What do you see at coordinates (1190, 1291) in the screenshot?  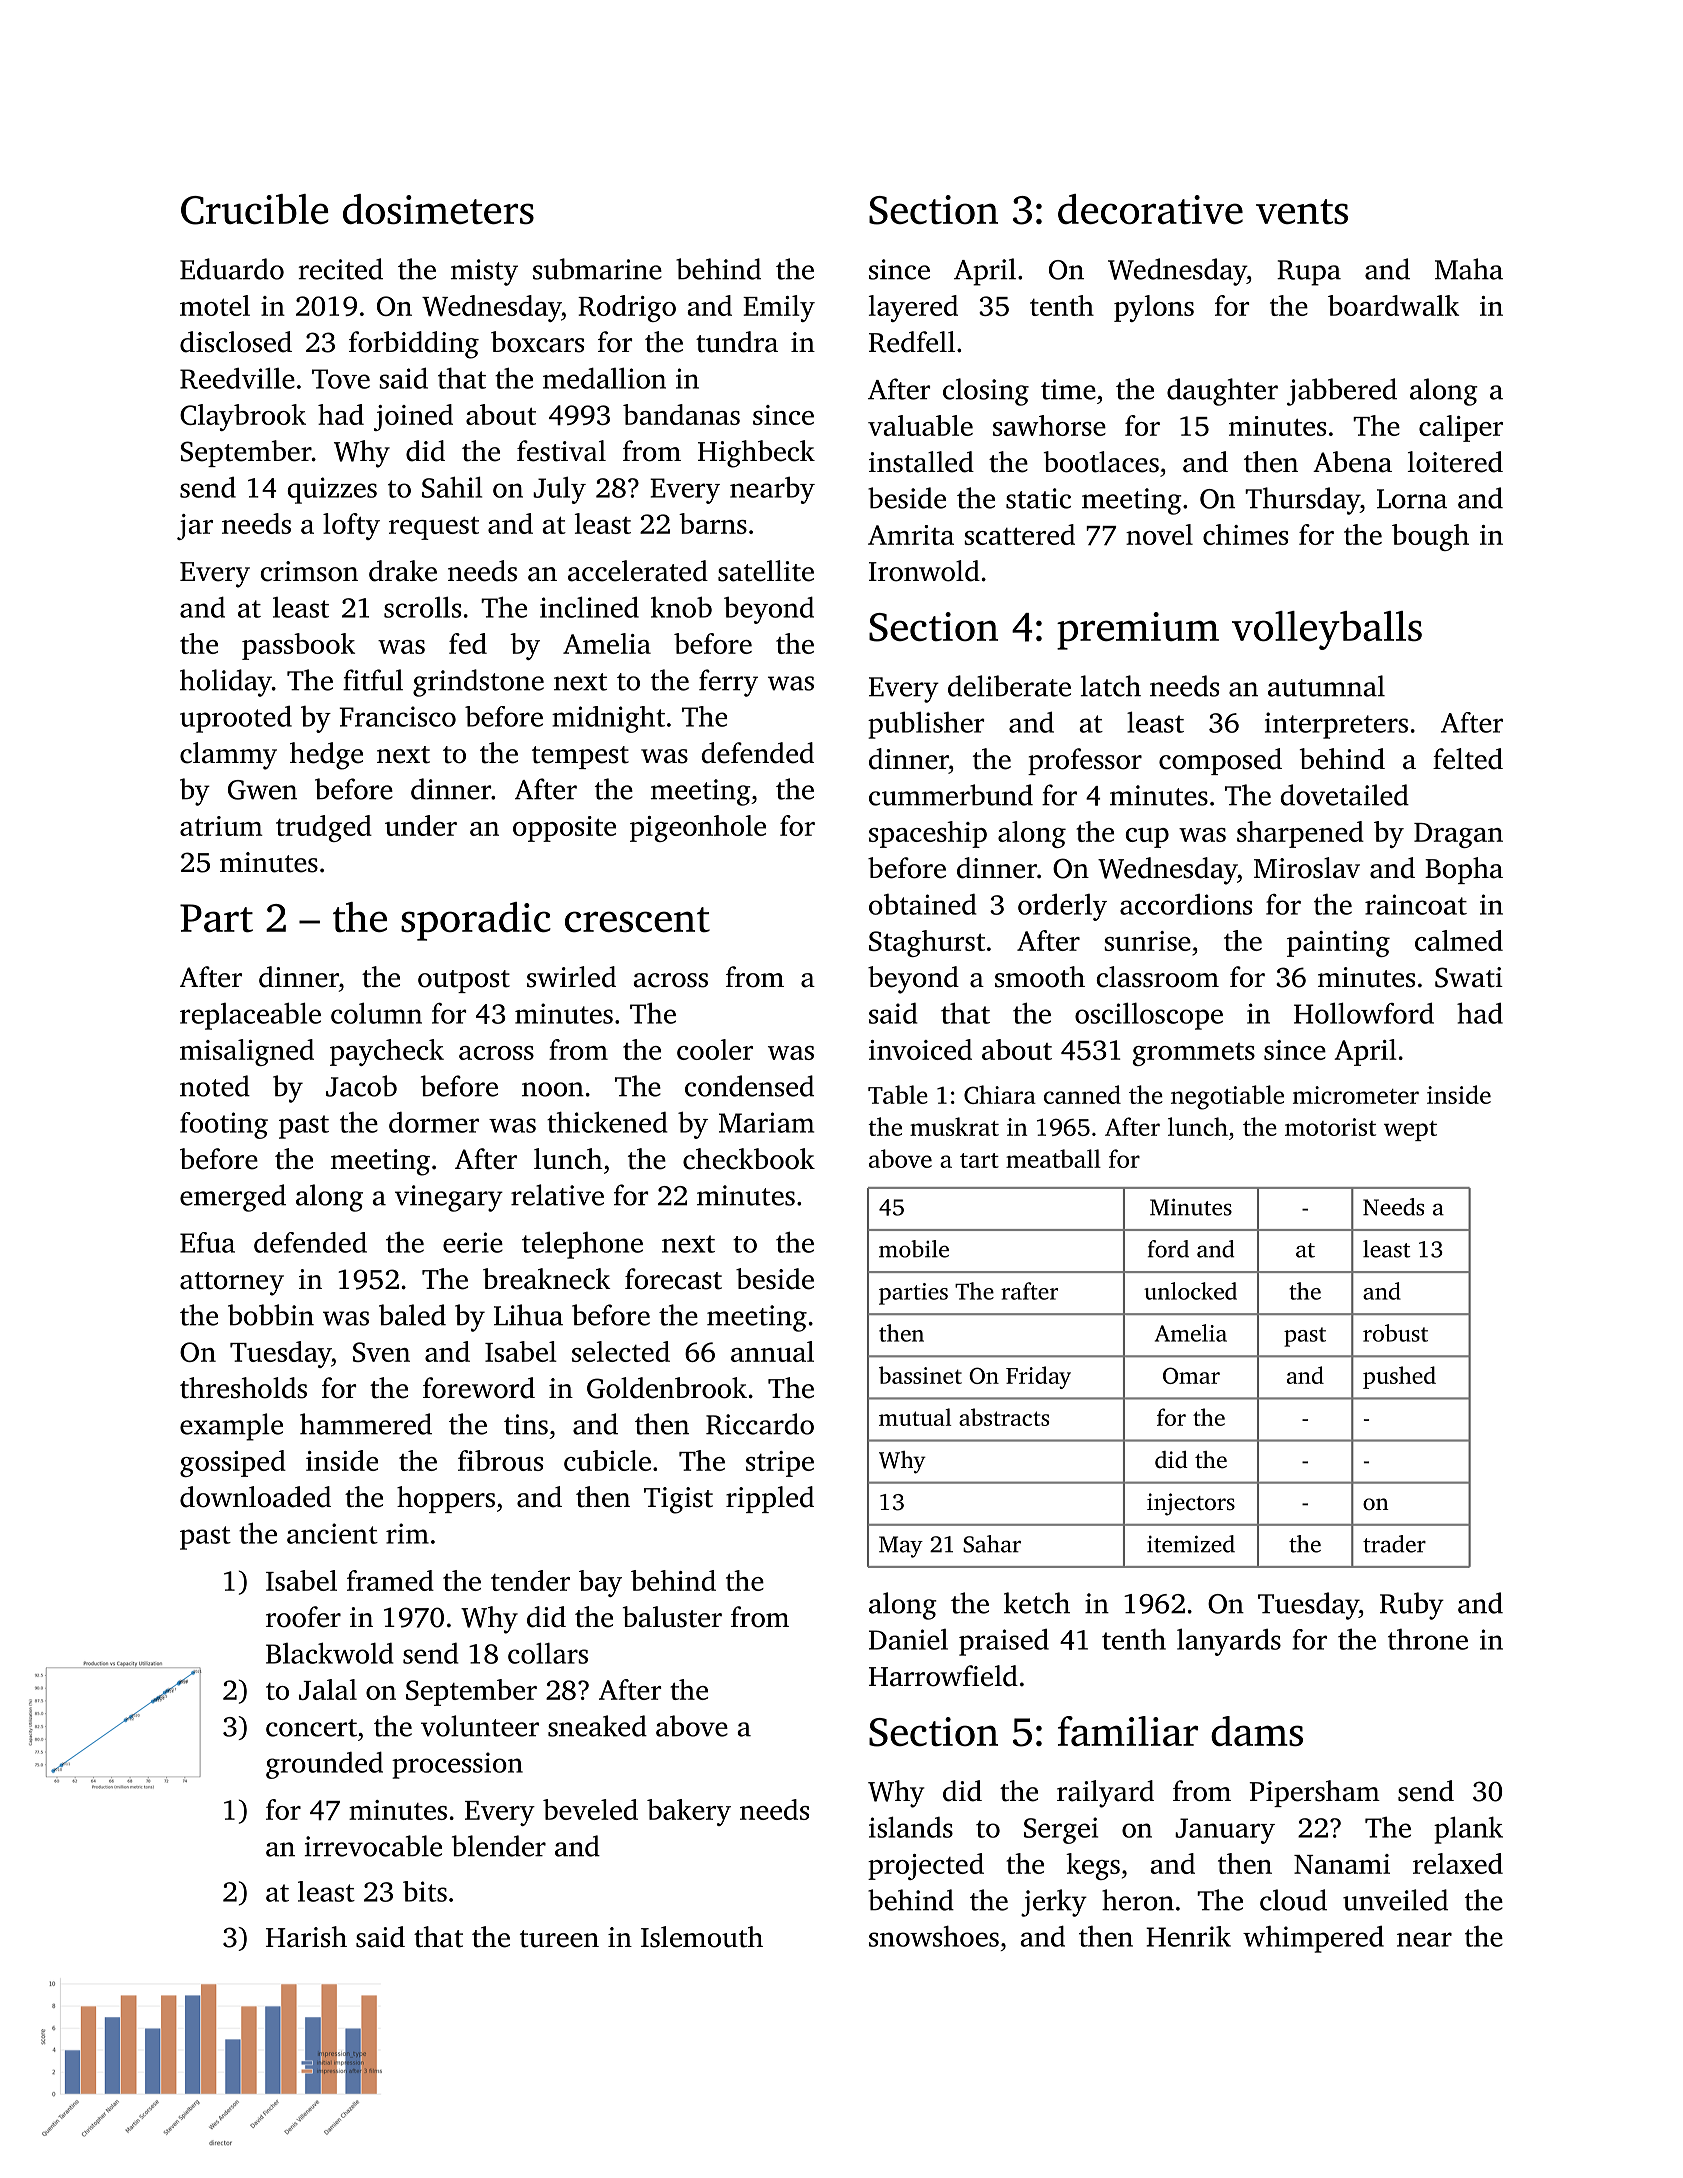 I see `unlocked` at bounding box center [1190, 1291].
